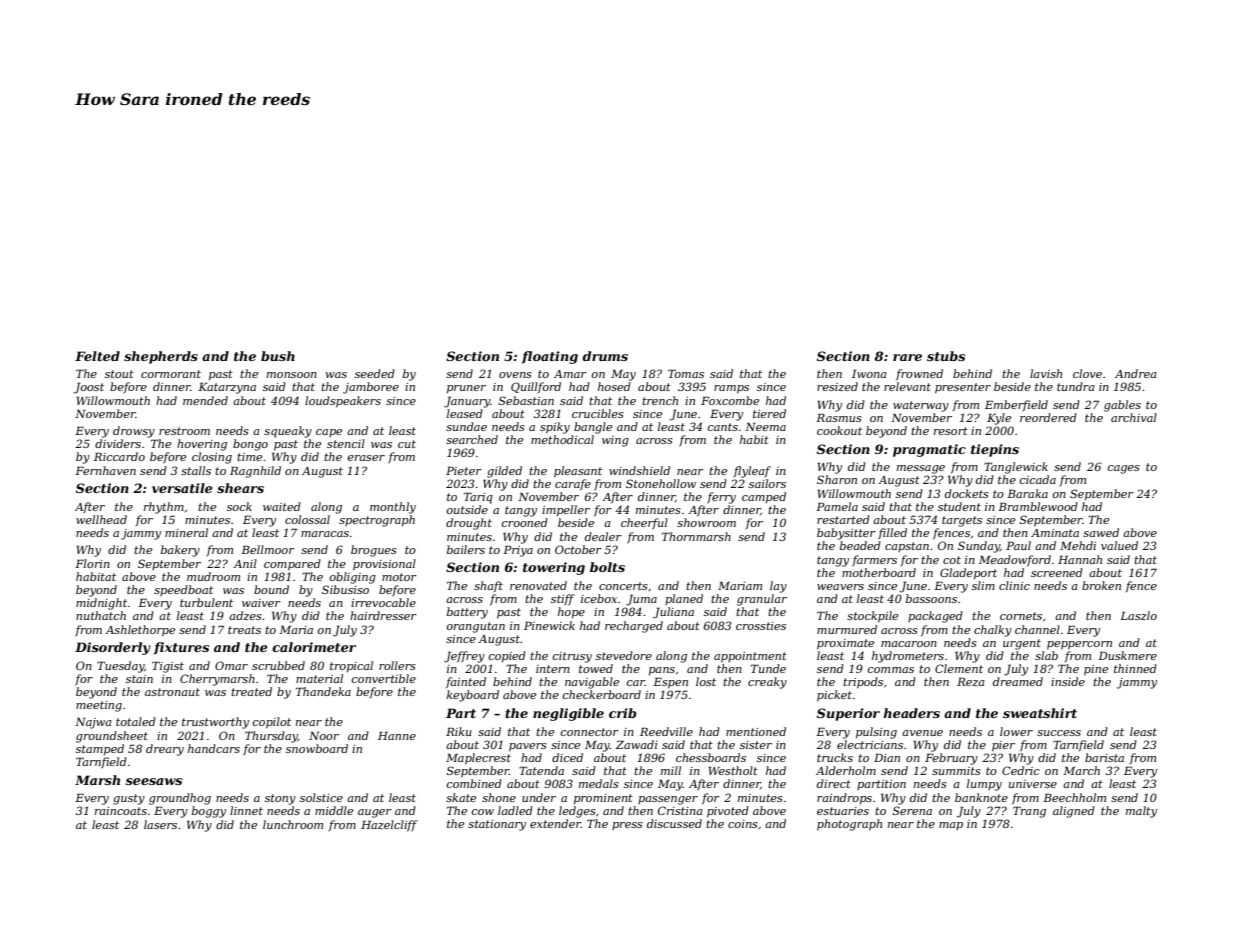 The image size is (1233, 952). I want to click on gilded, so click(504, 472).
